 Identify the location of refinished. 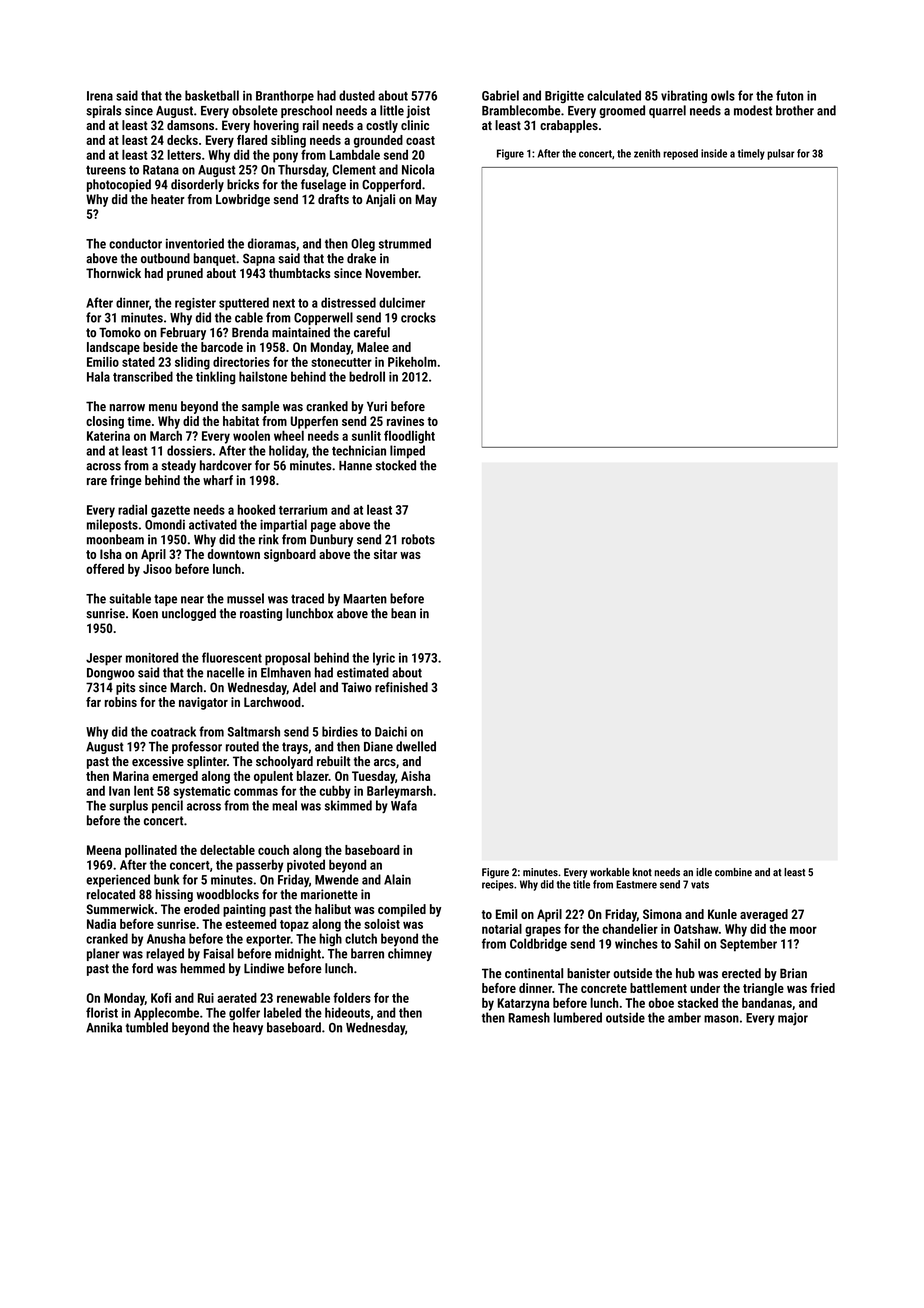
(401, 687).
